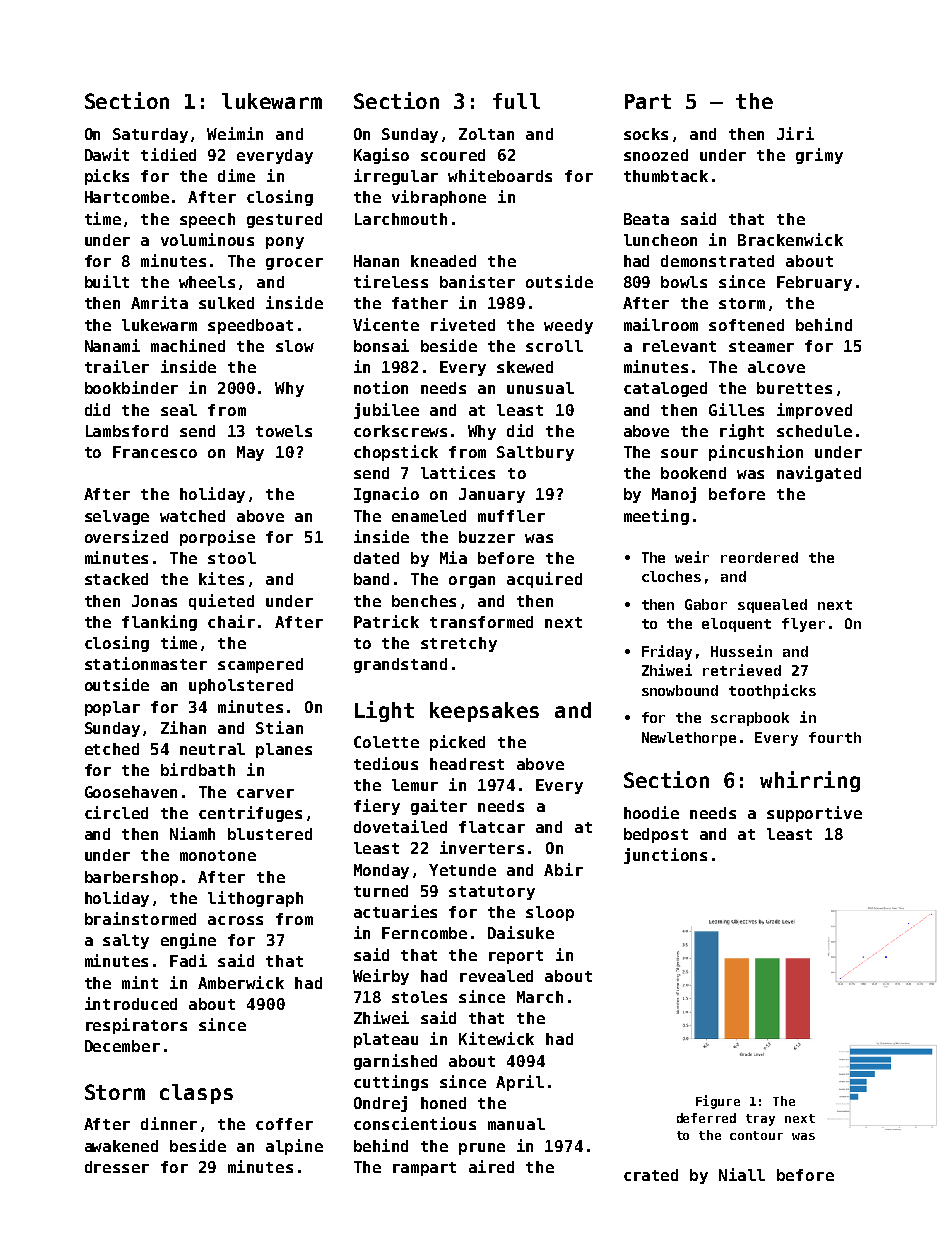 The width and height of the screenshot is (952, 1233). What do you see at coordinates (107, 281) in the screenshot?
I see `built` at bounding box center [107, 281].
